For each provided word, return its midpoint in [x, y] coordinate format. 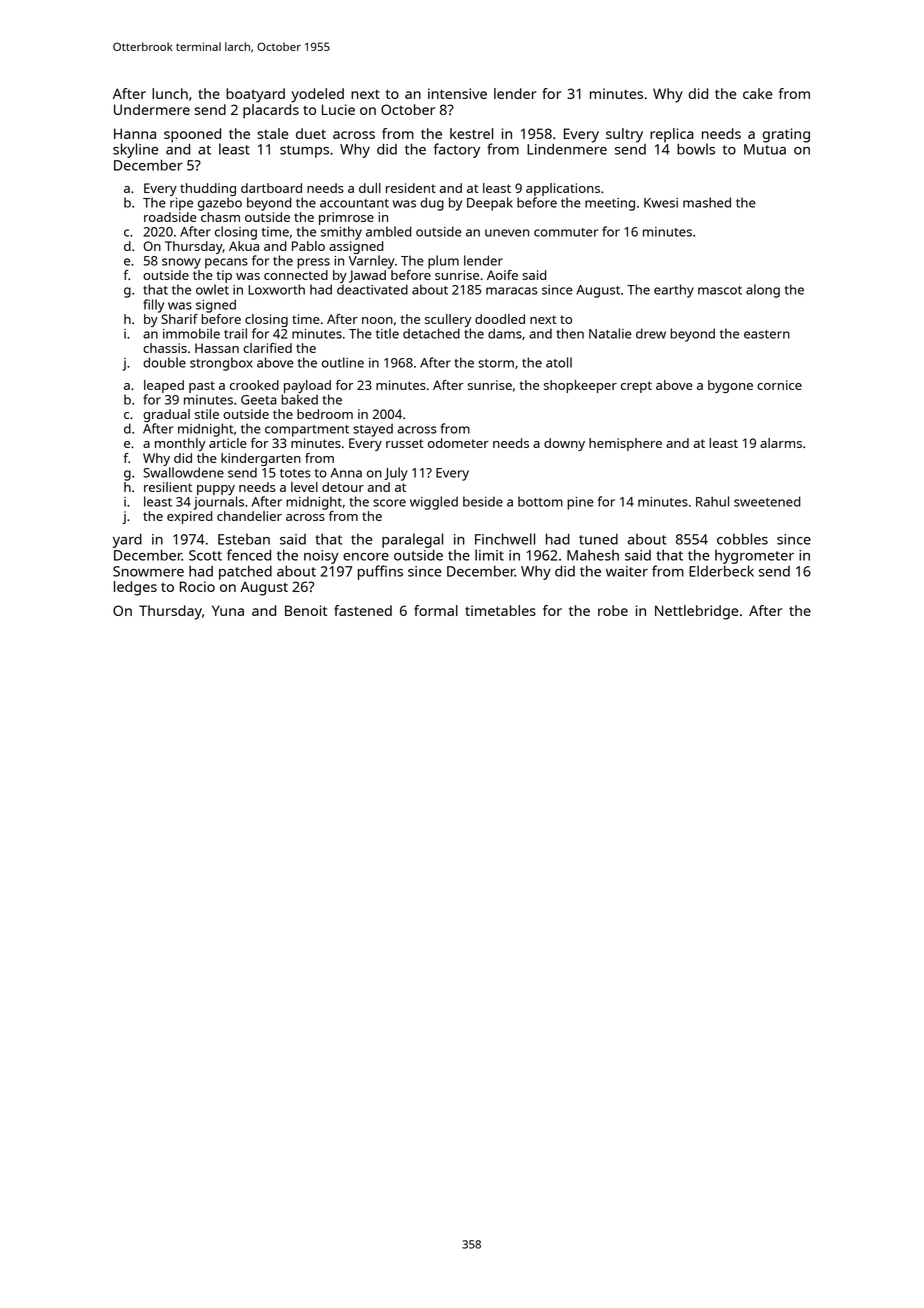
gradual [166, 415]
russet [405, 443]
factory [456, 150]
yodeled [317, 95]
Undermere [152, 109]
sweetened [767, 501]
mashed [707, 202]
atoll [559, 362]
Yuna [228, 610]
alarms [781, 443]
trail [235, 333]
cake [758, 93]
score [389, 503]
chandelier [249, 516]
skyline [135, 150]
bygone [730, 386]
